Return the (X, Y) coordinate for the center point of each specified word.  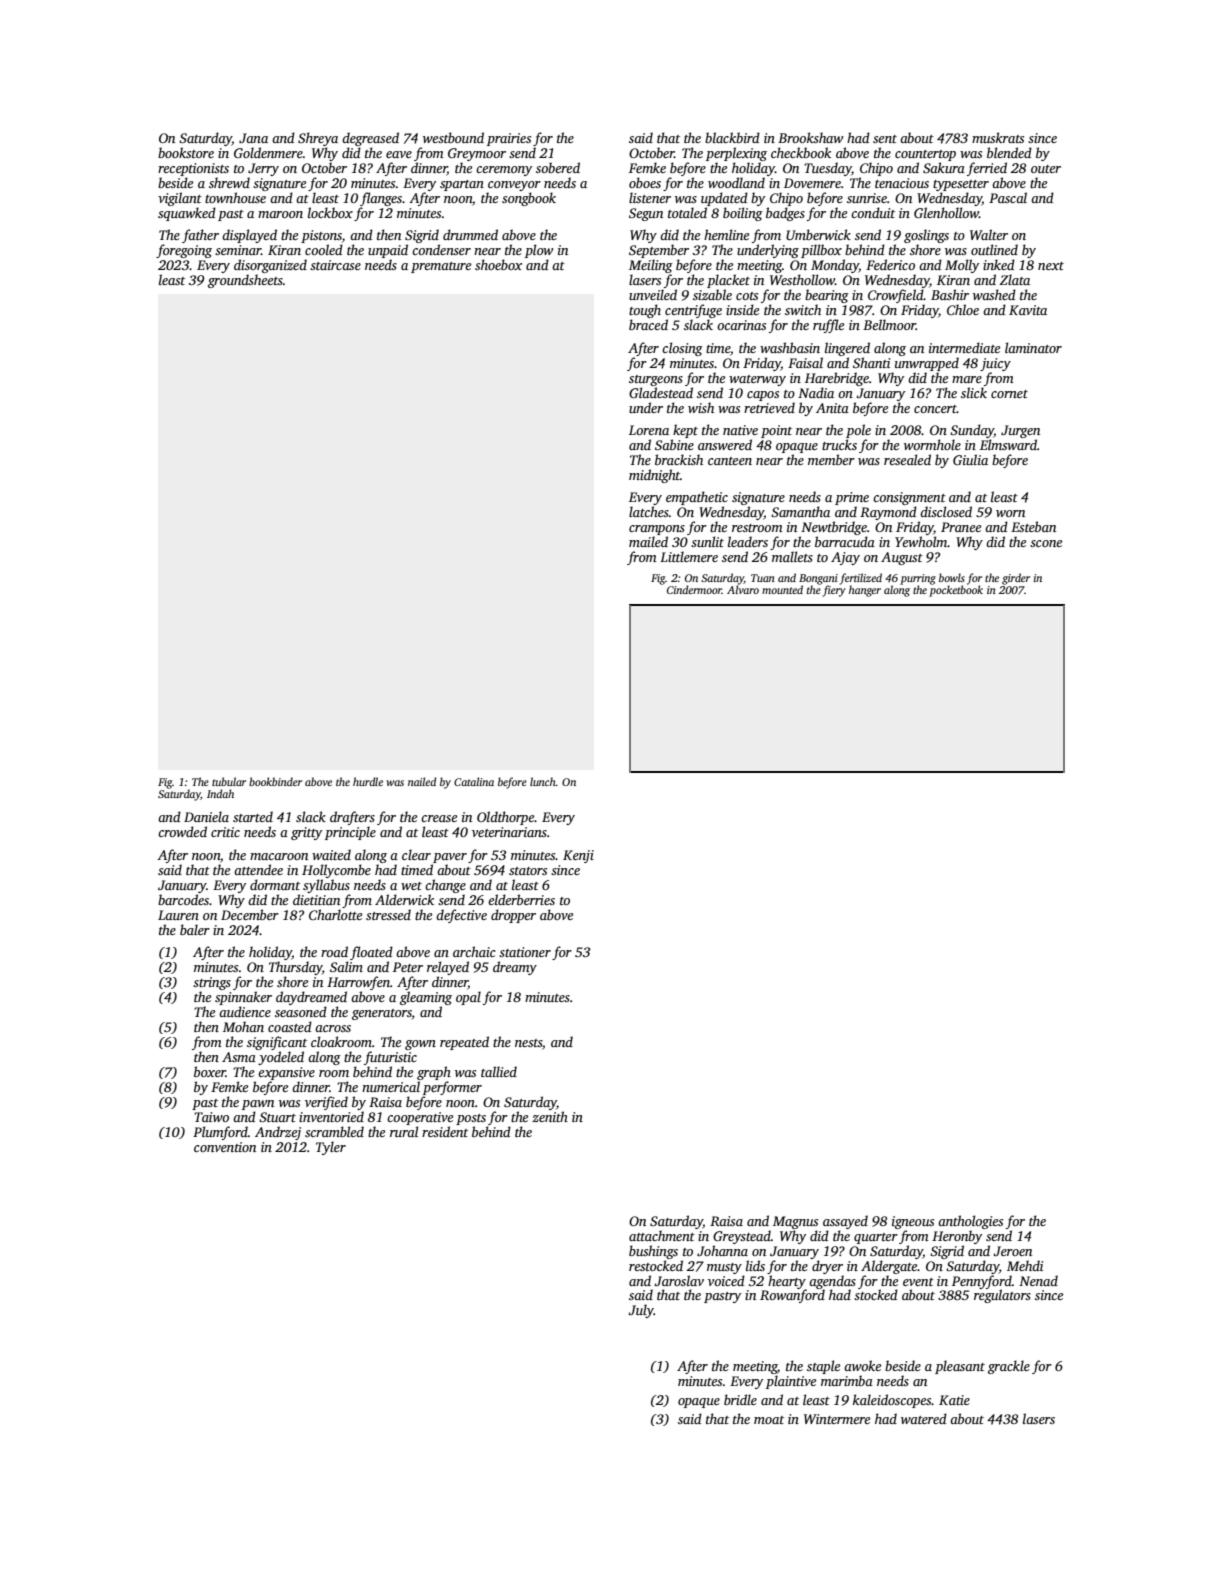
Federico (890, 264)
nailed (422, 781)
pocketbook (956, 591)
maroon (280, 214)
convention (225, 1147)
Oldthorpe (505, 818)
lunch (543, 781)
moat (769, 1420)
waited (331, 854)
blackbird (732, 137)
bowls (952, 577)
